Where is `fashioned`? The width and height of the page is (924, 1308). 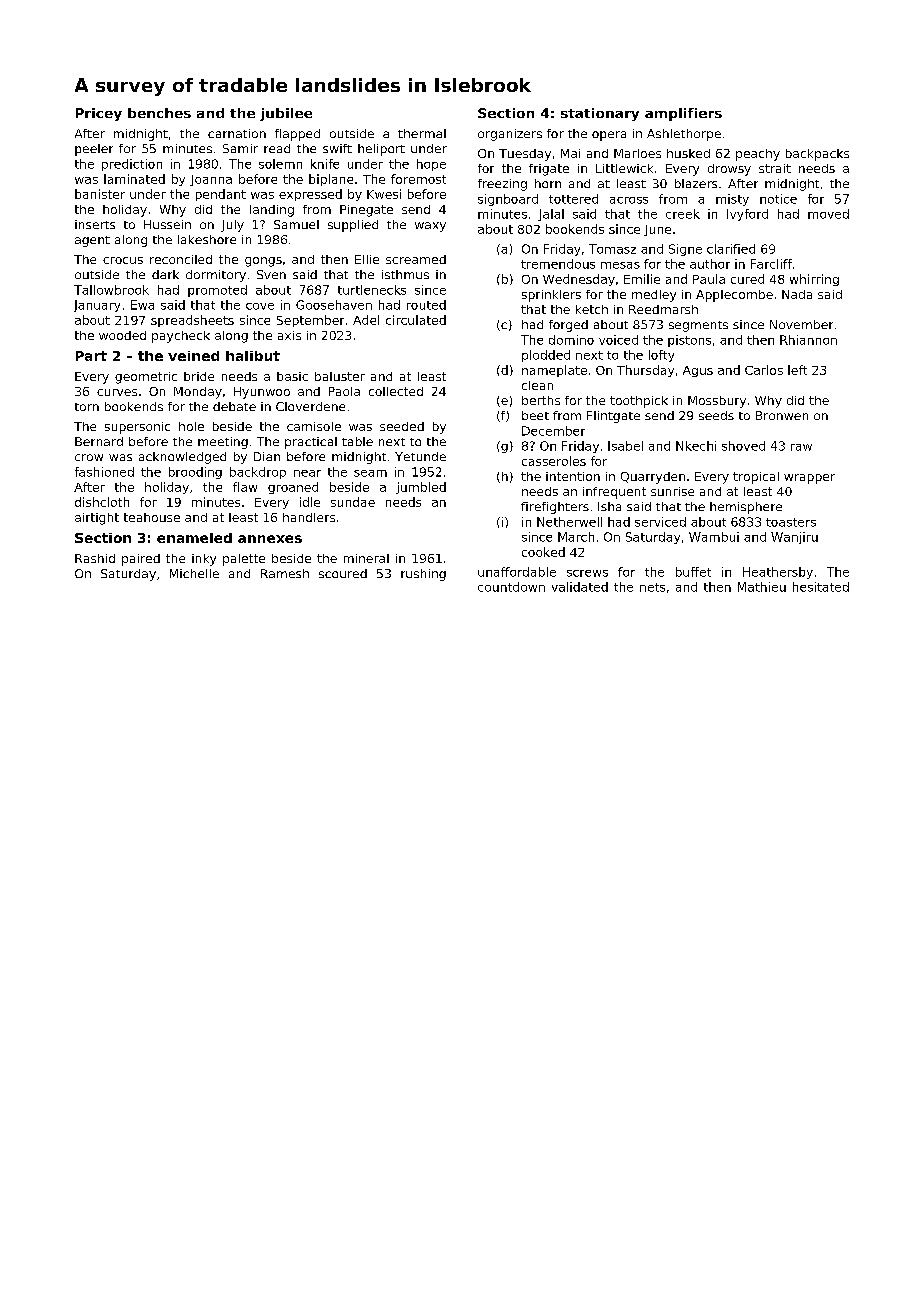 fashioned is located at coordinates (104, 472).
